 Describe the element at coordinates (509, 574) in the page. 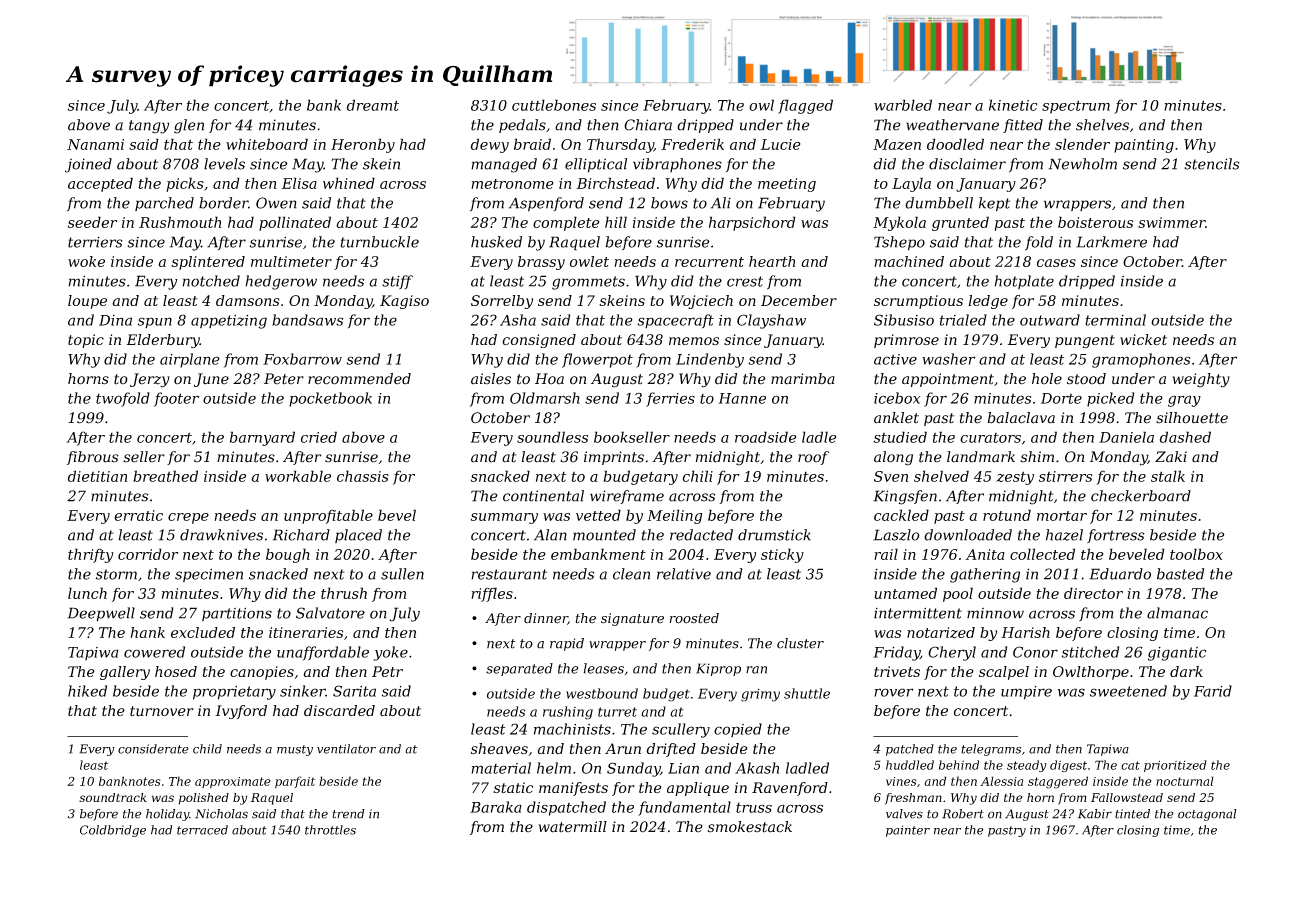

I see `restaurant` at that location.
